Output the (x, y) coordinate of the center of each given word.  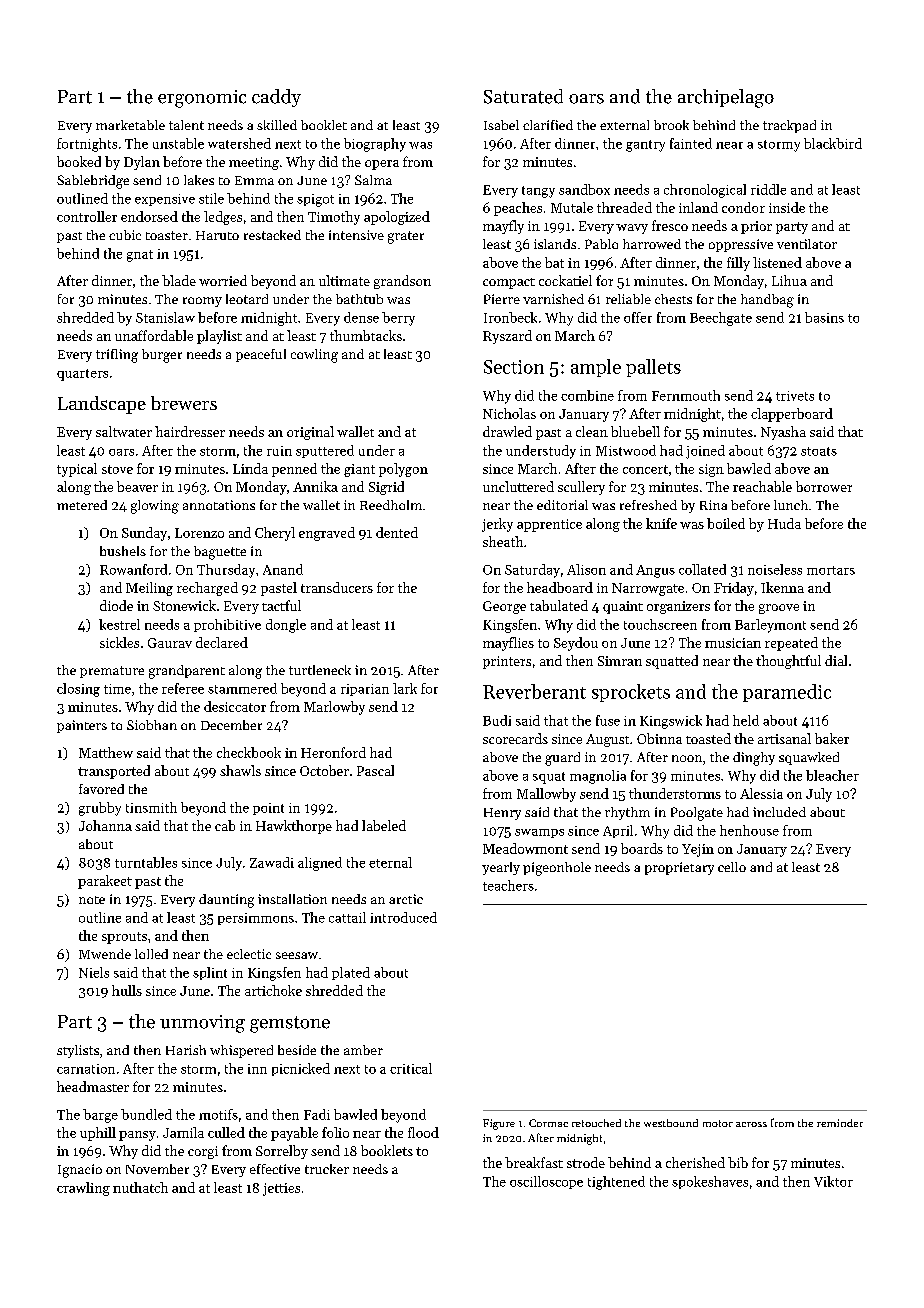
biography (375, 145)
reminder (840, 1123)
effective (275, 1169)
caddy (276, 98)
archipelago (726, 98)
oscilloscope (546, 1182)
